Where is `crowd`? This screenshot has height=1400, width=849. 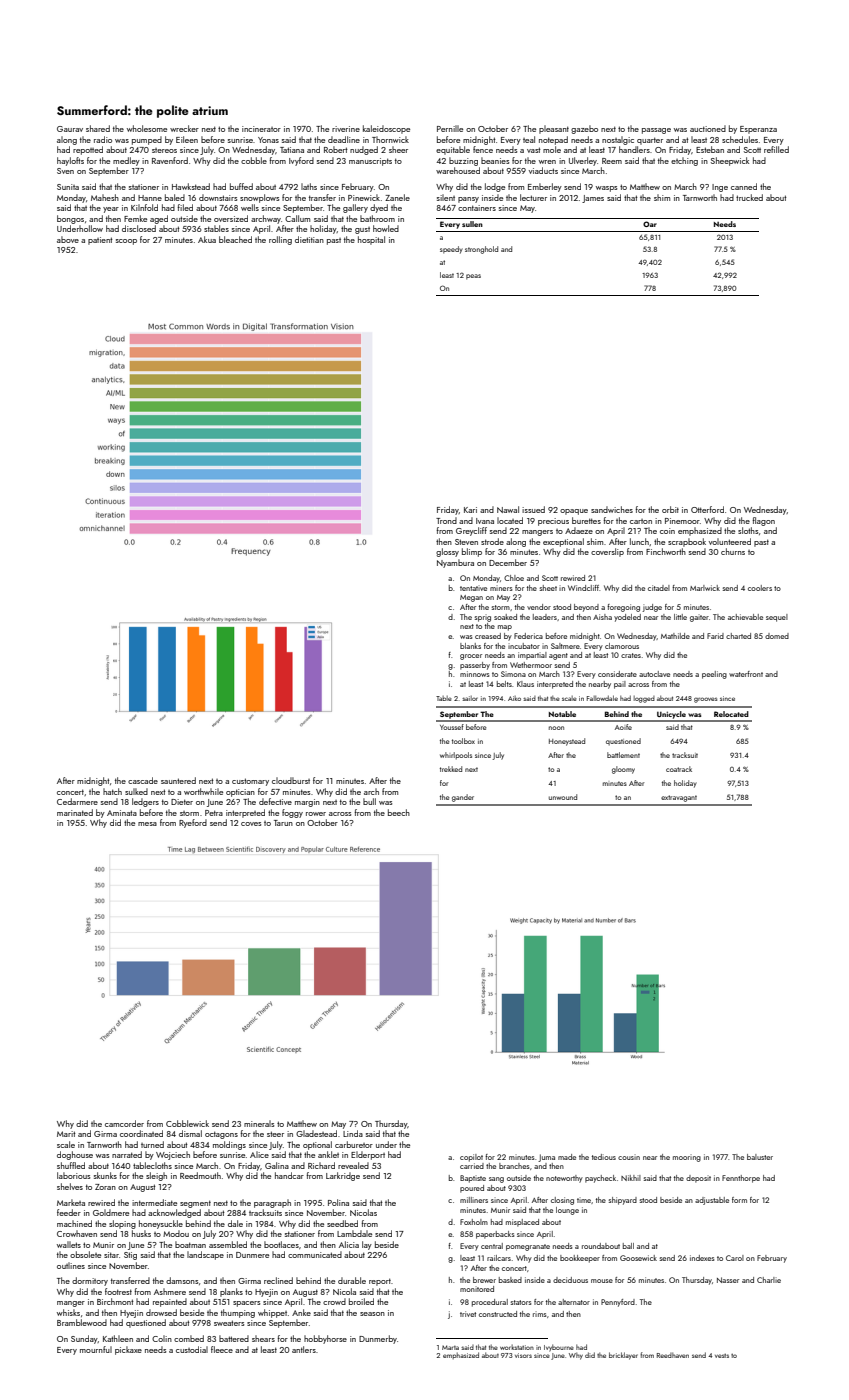 crowd is located at coordinates (334, 1301).
